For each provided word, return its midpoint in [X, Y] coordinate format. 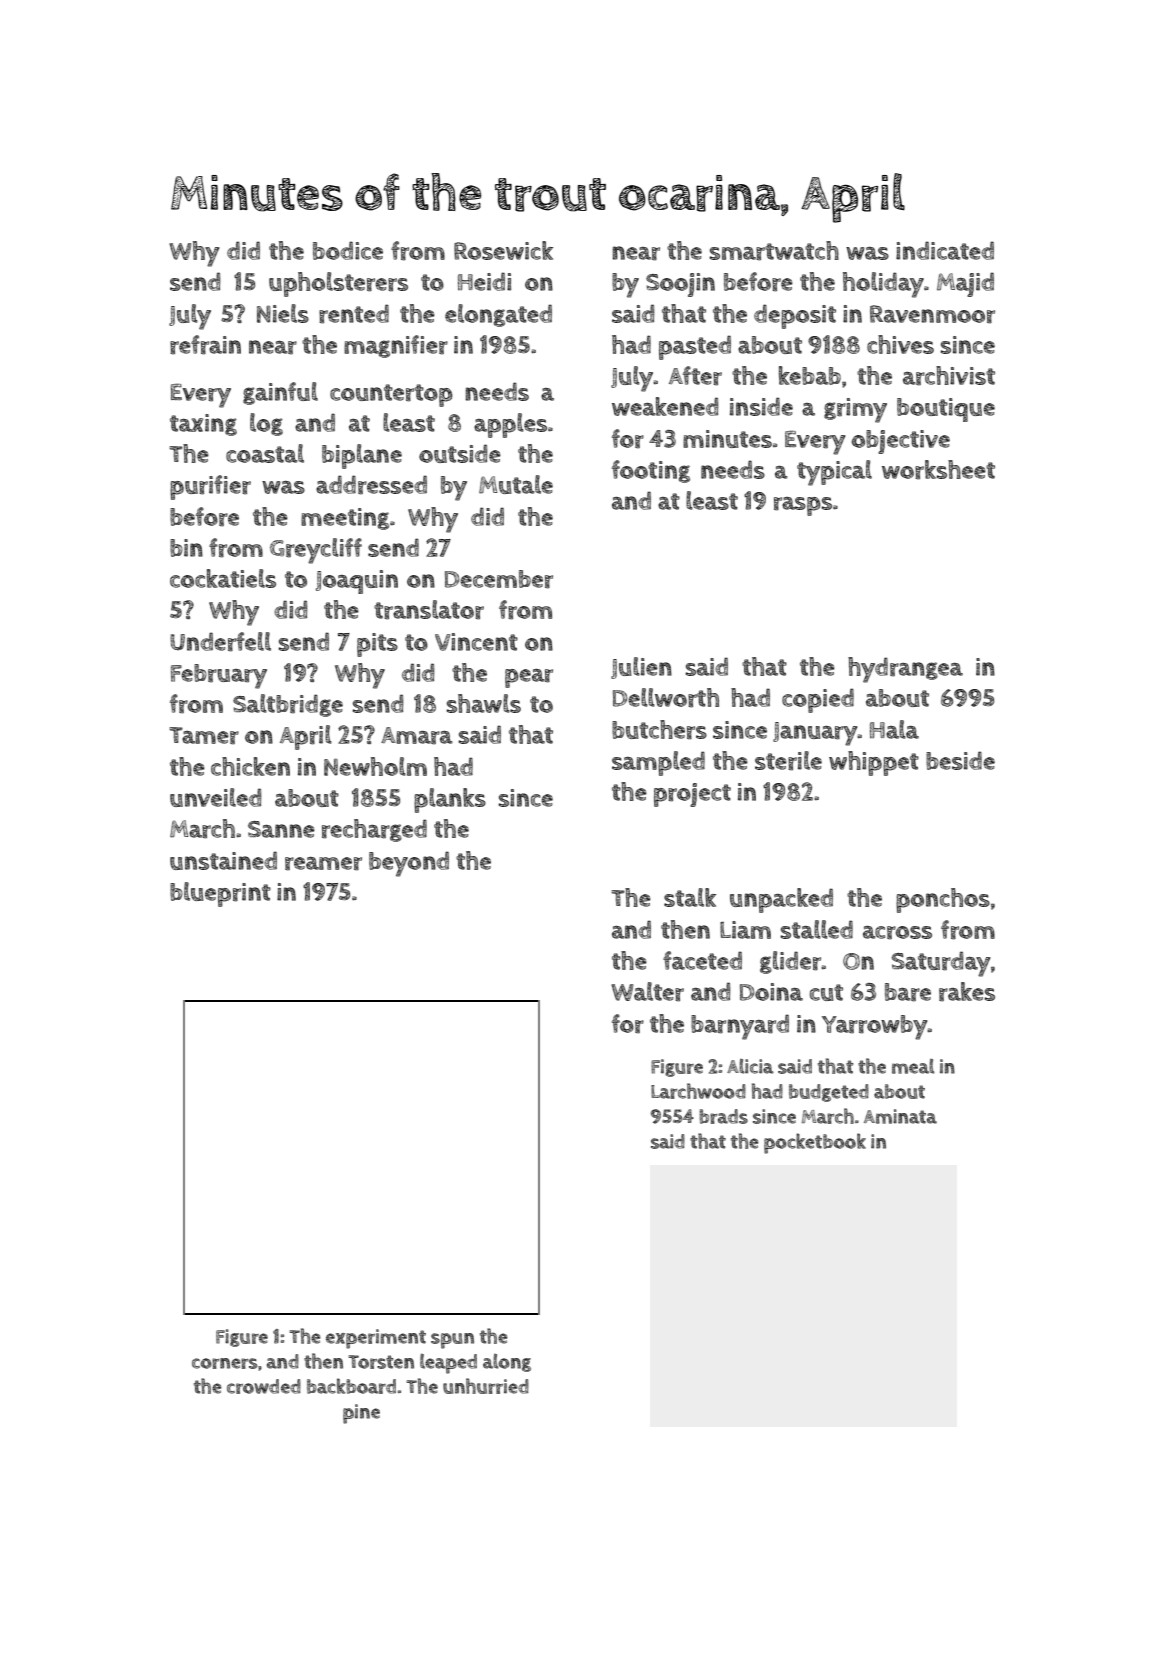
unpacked [781, 900]
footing [651, 471]
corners [224, 1363]
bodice [348, 250]
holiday [883, 285]
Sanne [281, 829]
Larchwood [698, 1091]
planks [450, 800]
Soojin [680, 285]
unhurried [486, 1386]
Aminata [900, 1116]
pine [361, 1414]
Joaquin [357, 582]
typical [834, 473]
